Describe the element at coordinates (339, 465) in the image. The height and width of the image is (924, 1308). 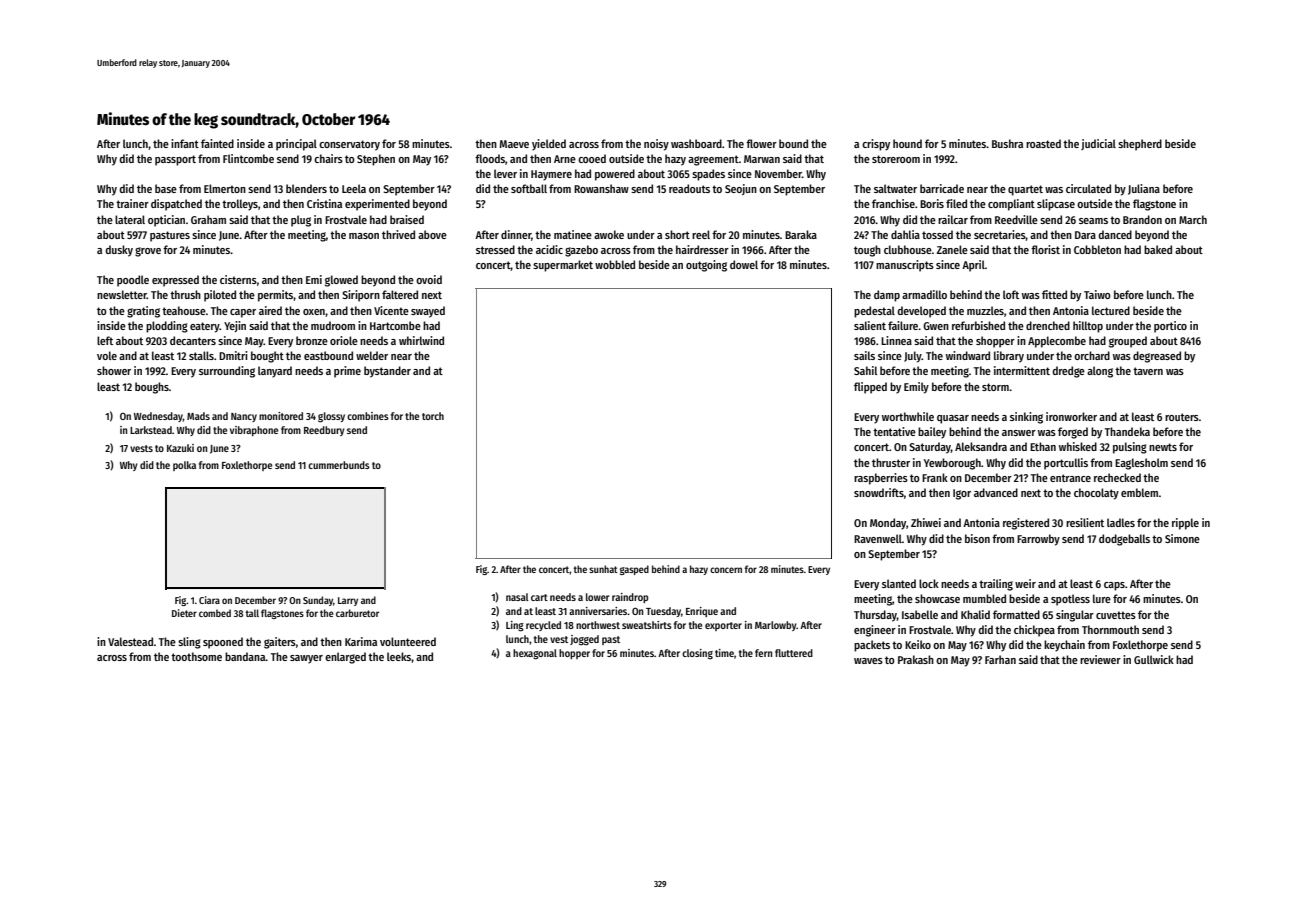
I see `cummerbunds` at that location.
